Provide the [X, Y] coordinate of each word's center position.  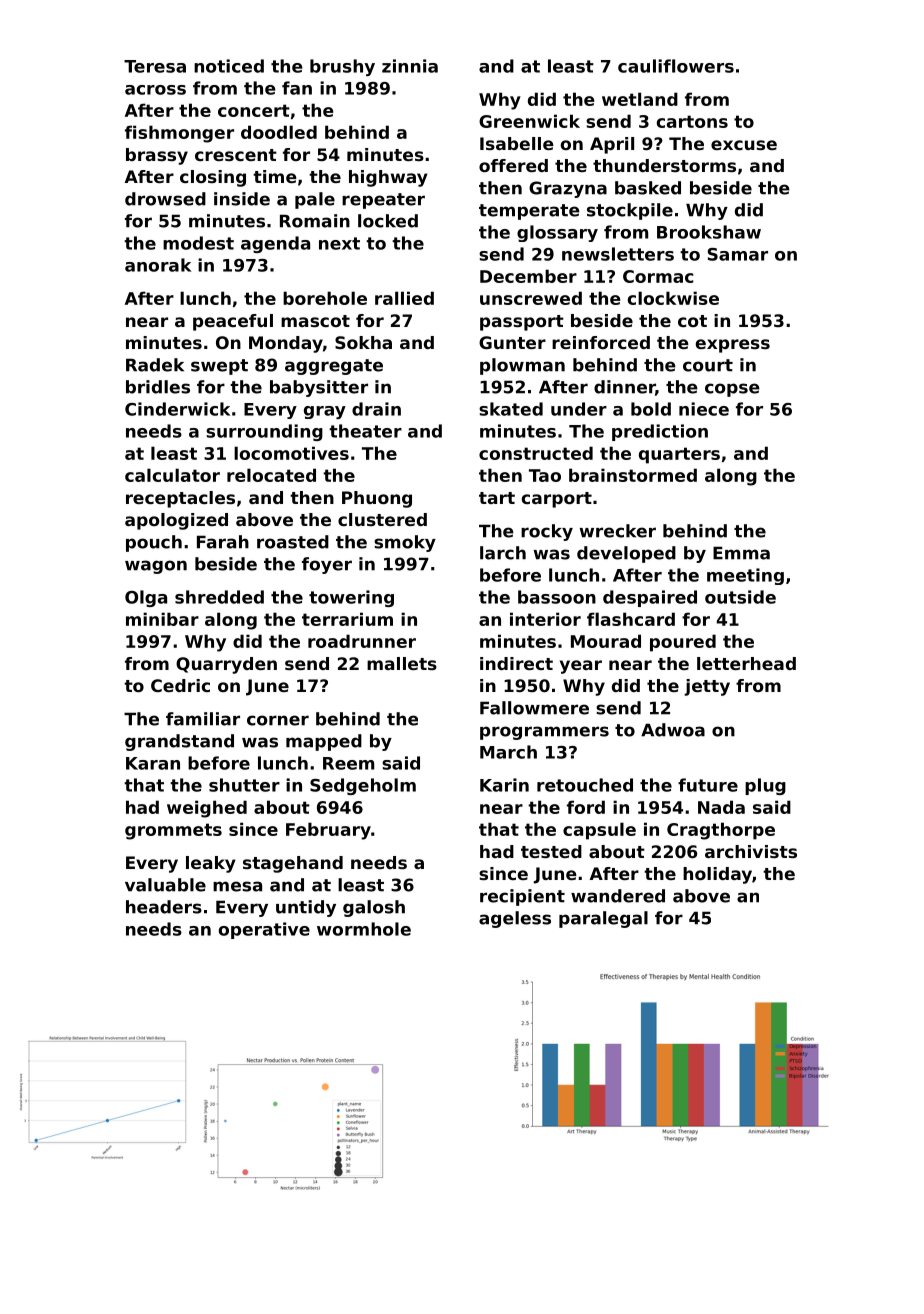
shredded [219, 597]
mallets [402, 663]
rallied [404, 298]
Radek [155, 365]
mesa [237, 886]
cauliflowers [676, 66]
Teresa [155, 66]
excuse [744, 145]
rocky [547, 532]
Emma [741, 553]
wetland [640, 99]
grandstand [179, 742]
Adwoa [673, 730]
